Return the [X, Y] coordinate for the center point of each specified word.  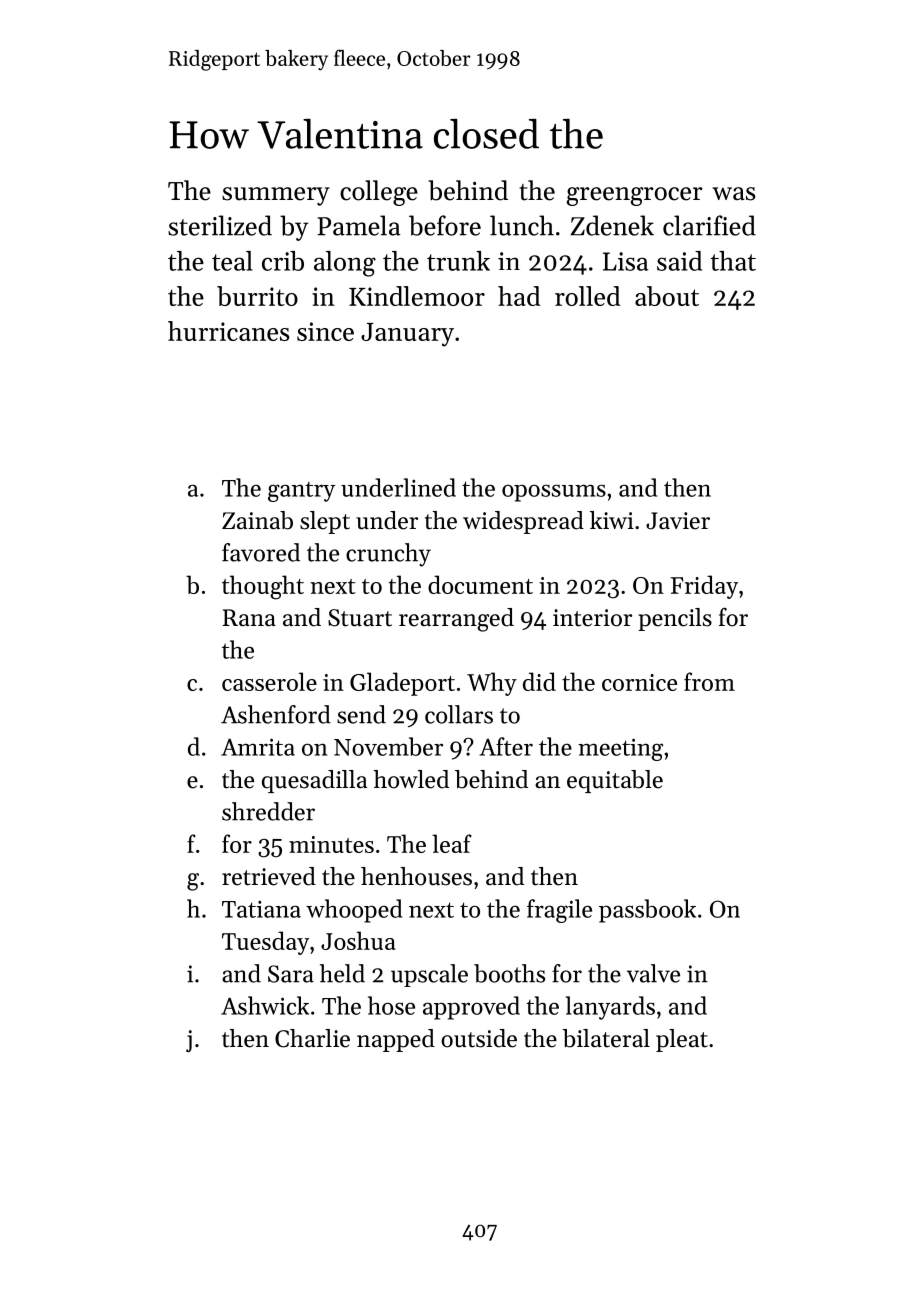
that [733, 261]
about [667, 296]
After [506, 746]
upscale [429, 975]
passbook [647, 911]
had [519, 296]
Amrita [258, 747]
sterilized [220, 225]
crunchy [388, 555]
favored [261, 552]
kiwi [612, 520]
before [445, 225]
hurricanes [228, 331]
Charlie [312, 1038]
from [709, 681]
